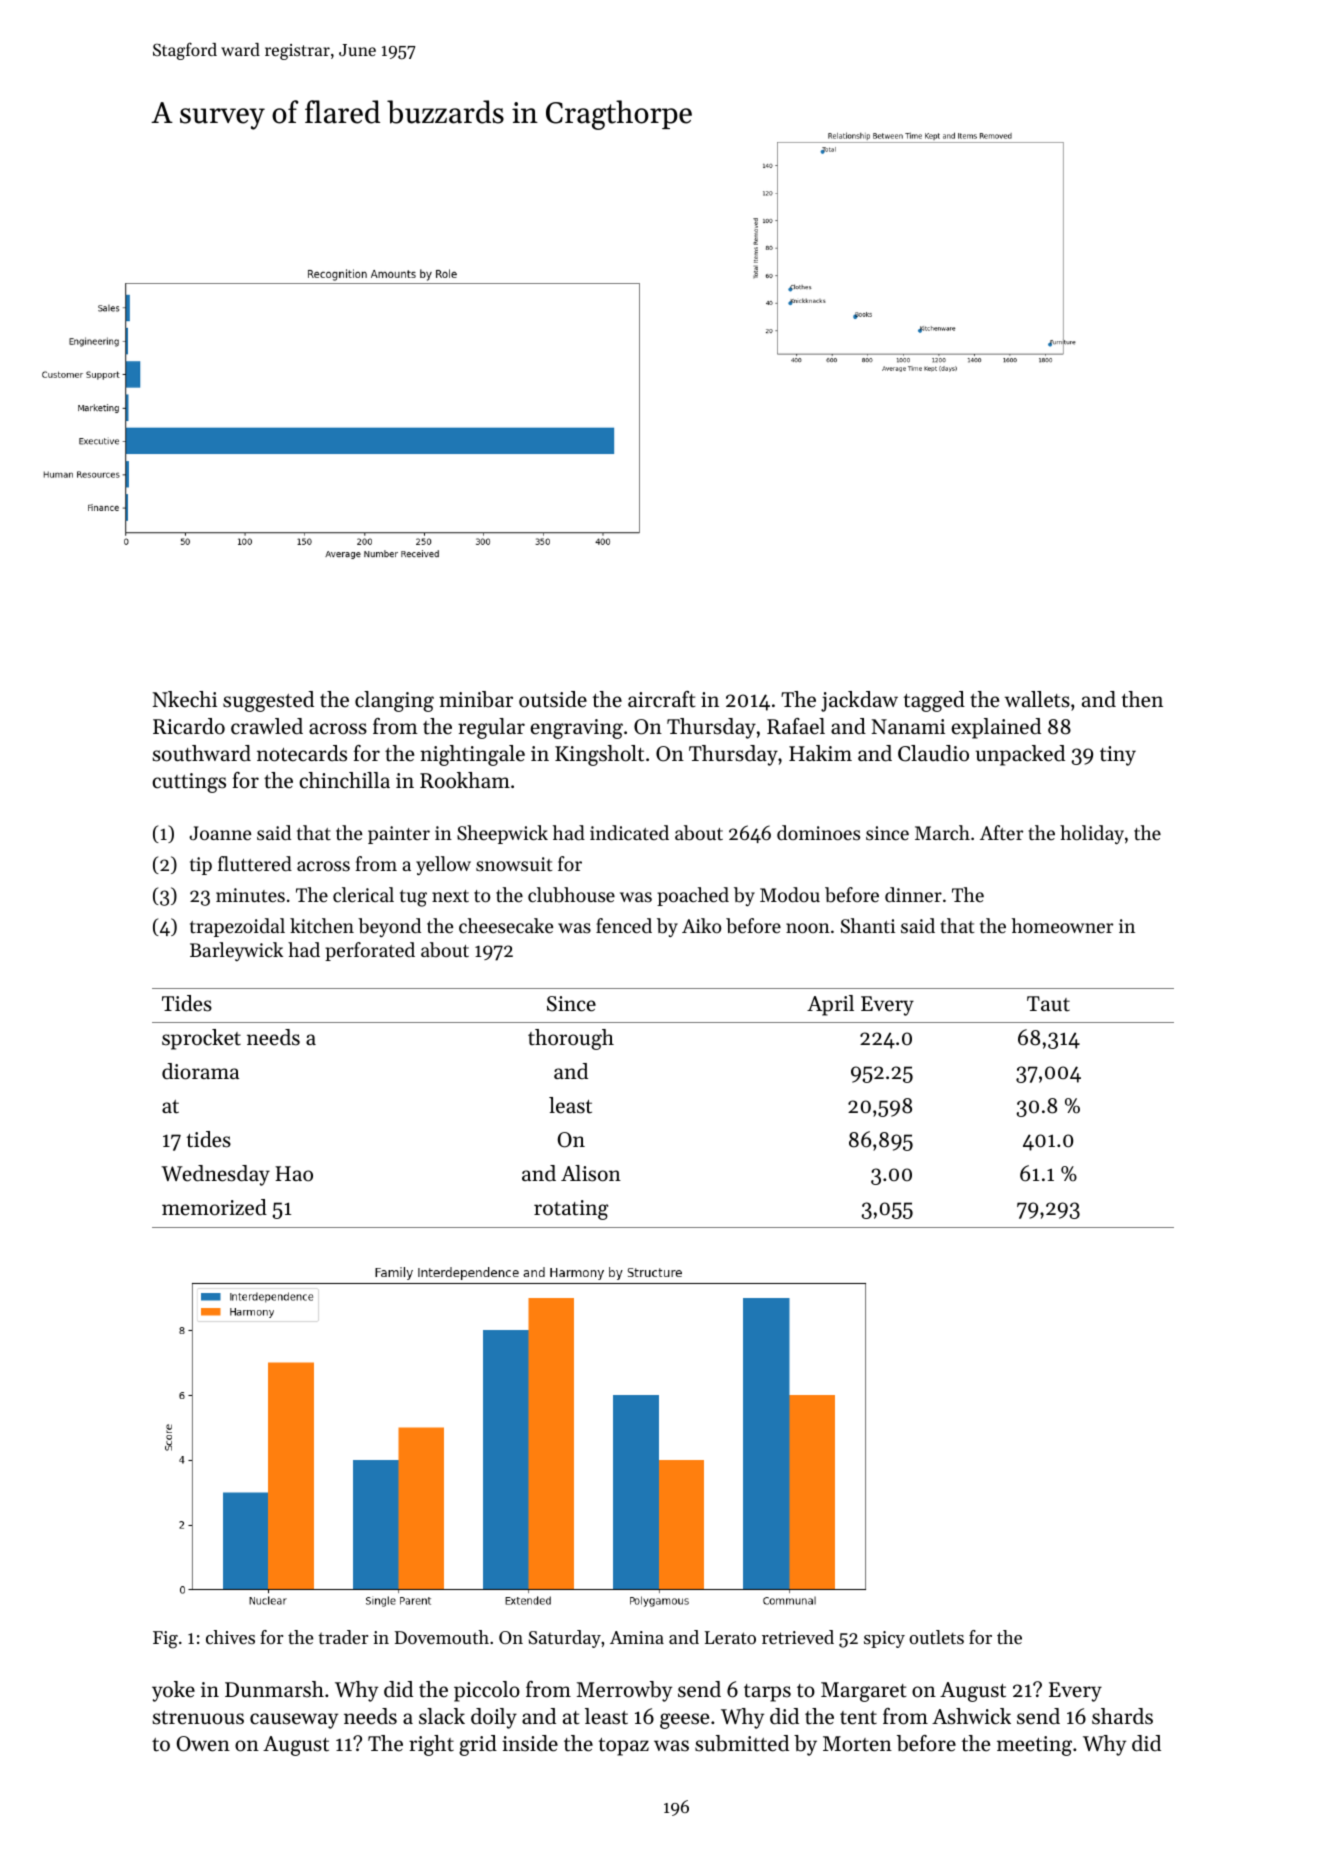 The width and height of the image is (1326, 1875). I want to click on Claudio, so click(933, 753).
